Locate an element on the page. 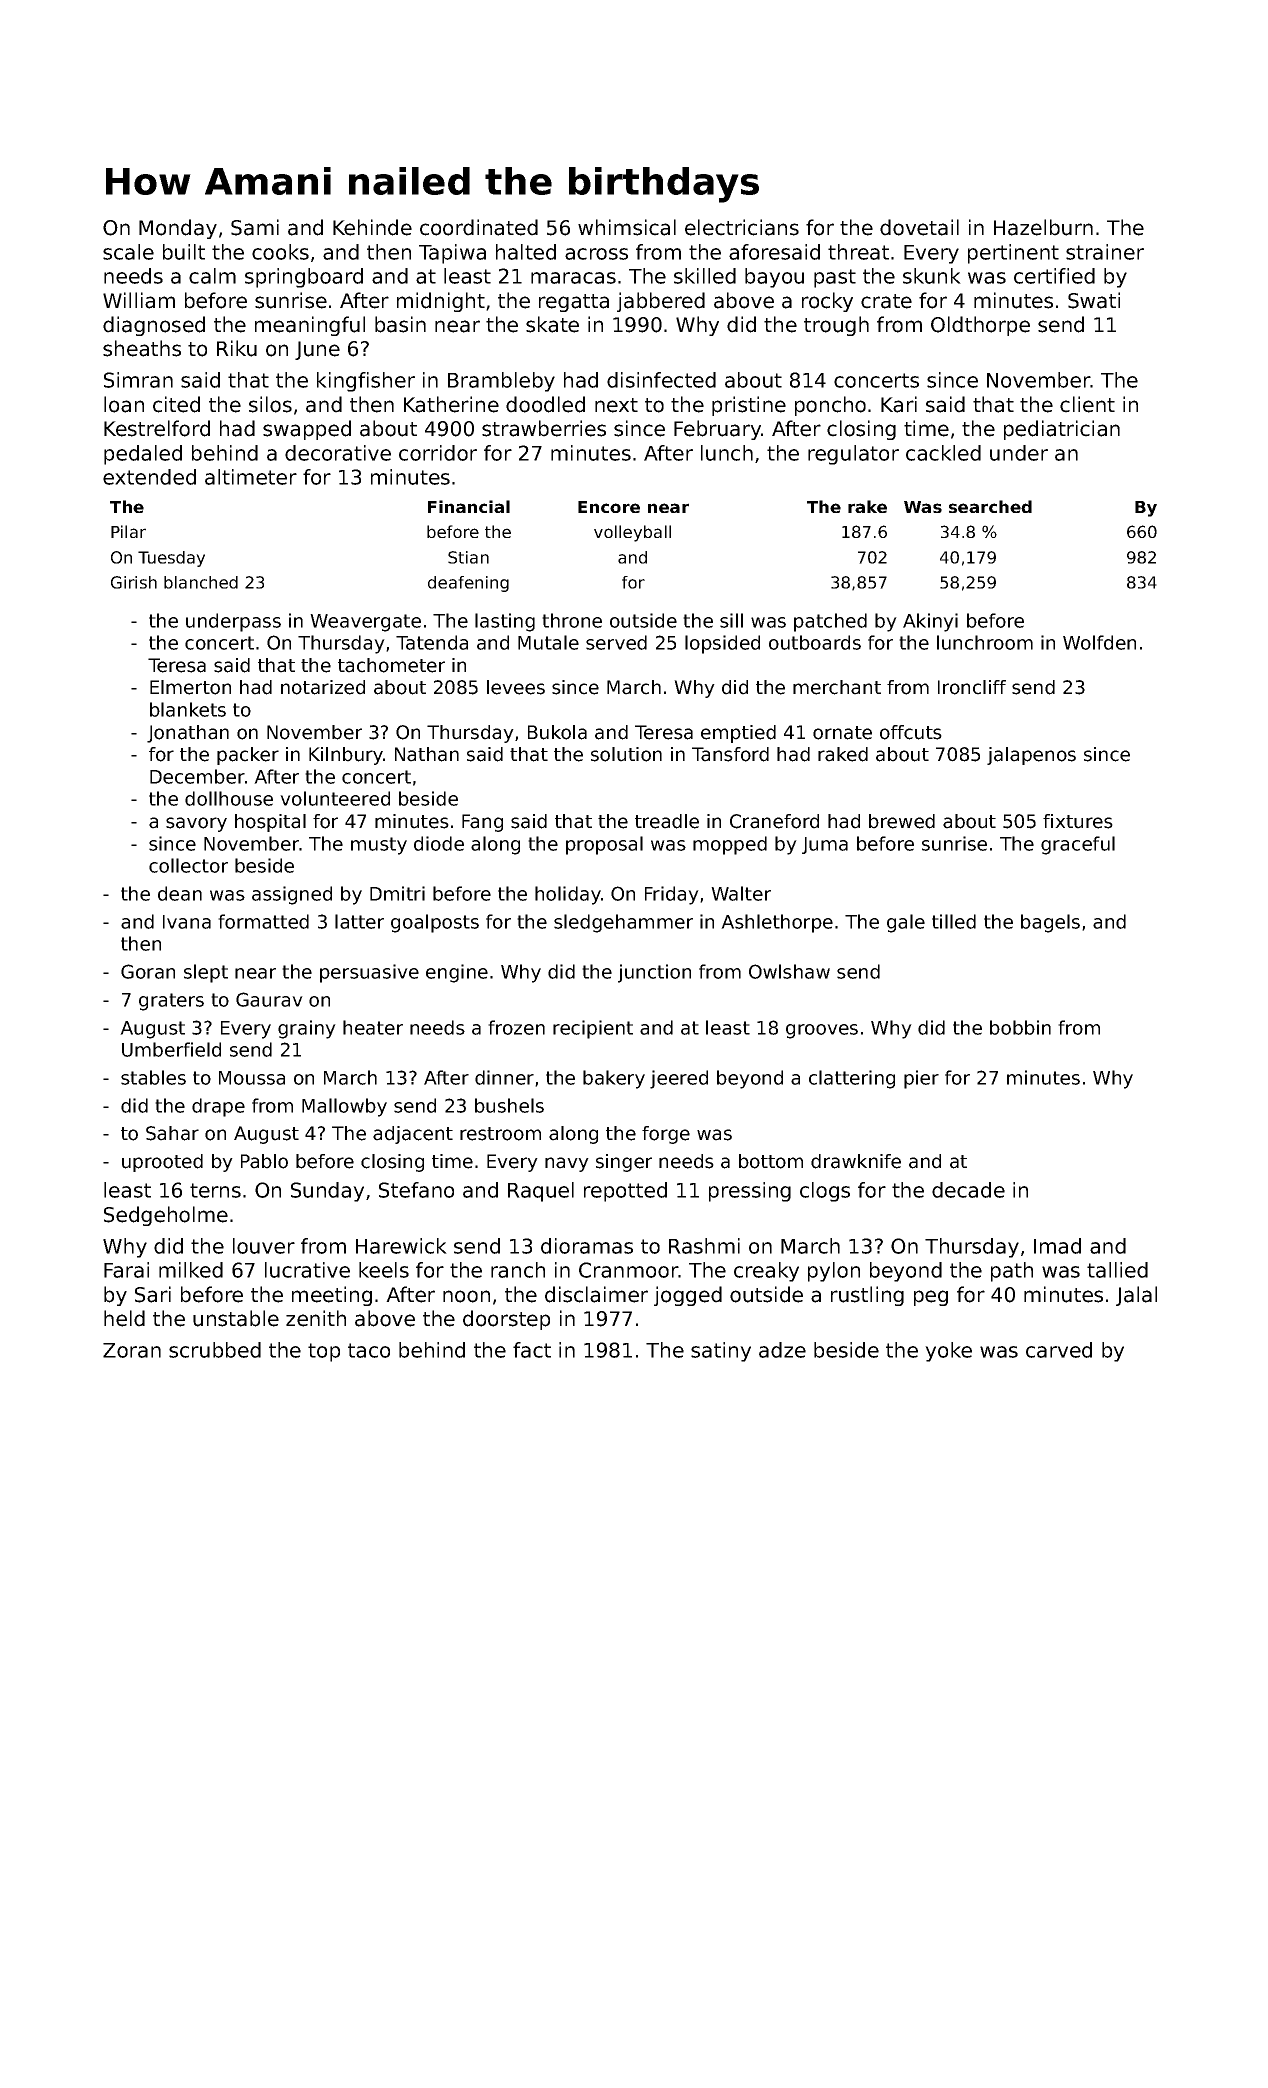 This page has height=2088, width=1268. jalapenos is located at coordinates (1031, 756).
